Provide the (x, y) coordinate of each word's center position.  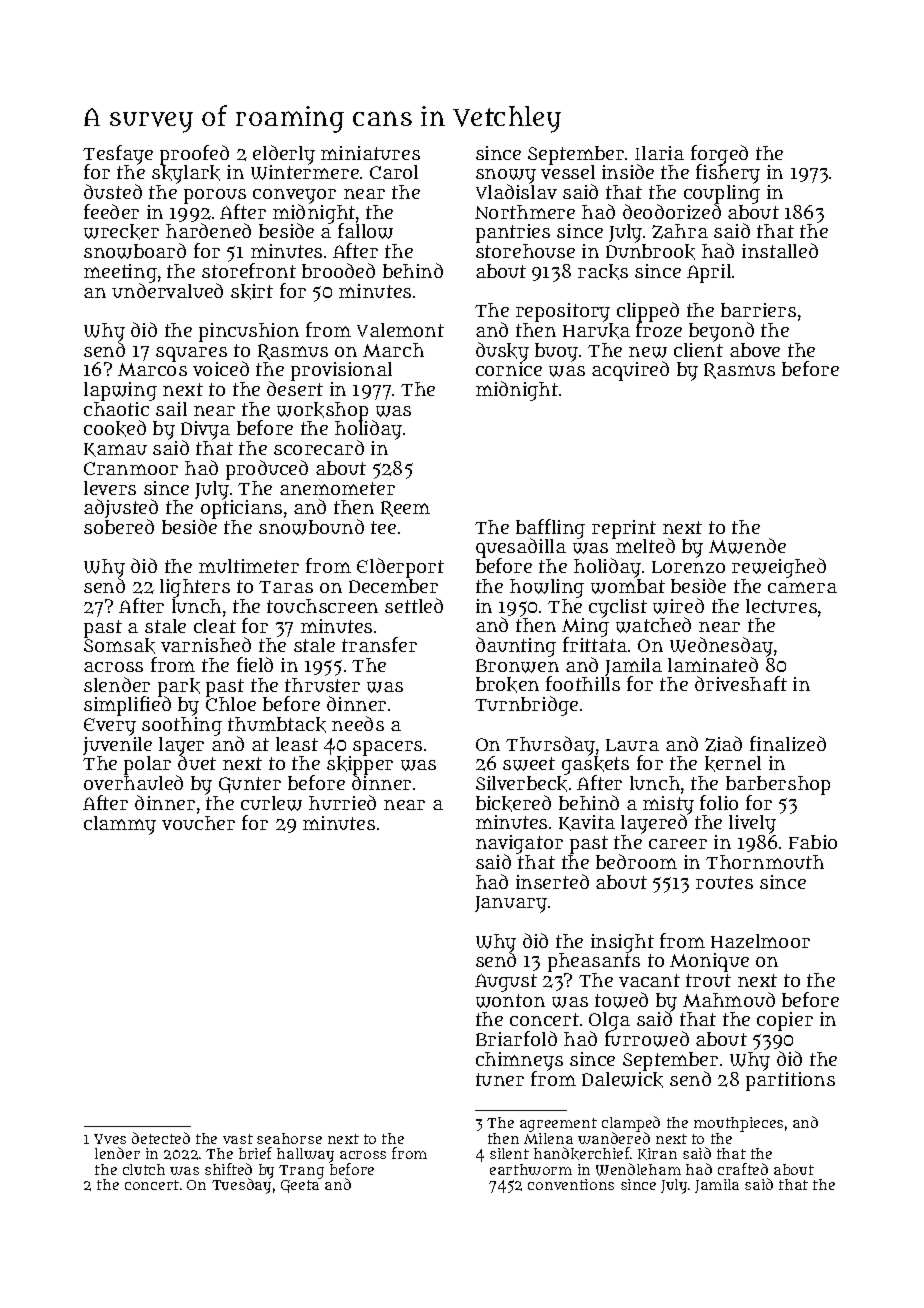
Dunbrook (650, 252)
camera (802, 587)
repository (563, 312)
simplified (127, 706)
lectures (781, 606)
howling (547, 588)
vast (238, 1139)
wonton (510, 1001)
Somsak (119, 646)
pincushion (249, 332)
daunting (516, 647)
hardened (208, 230)
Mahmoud (729, 999)
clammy (120, 825)
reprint (624, 529)
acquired (630, 371)
